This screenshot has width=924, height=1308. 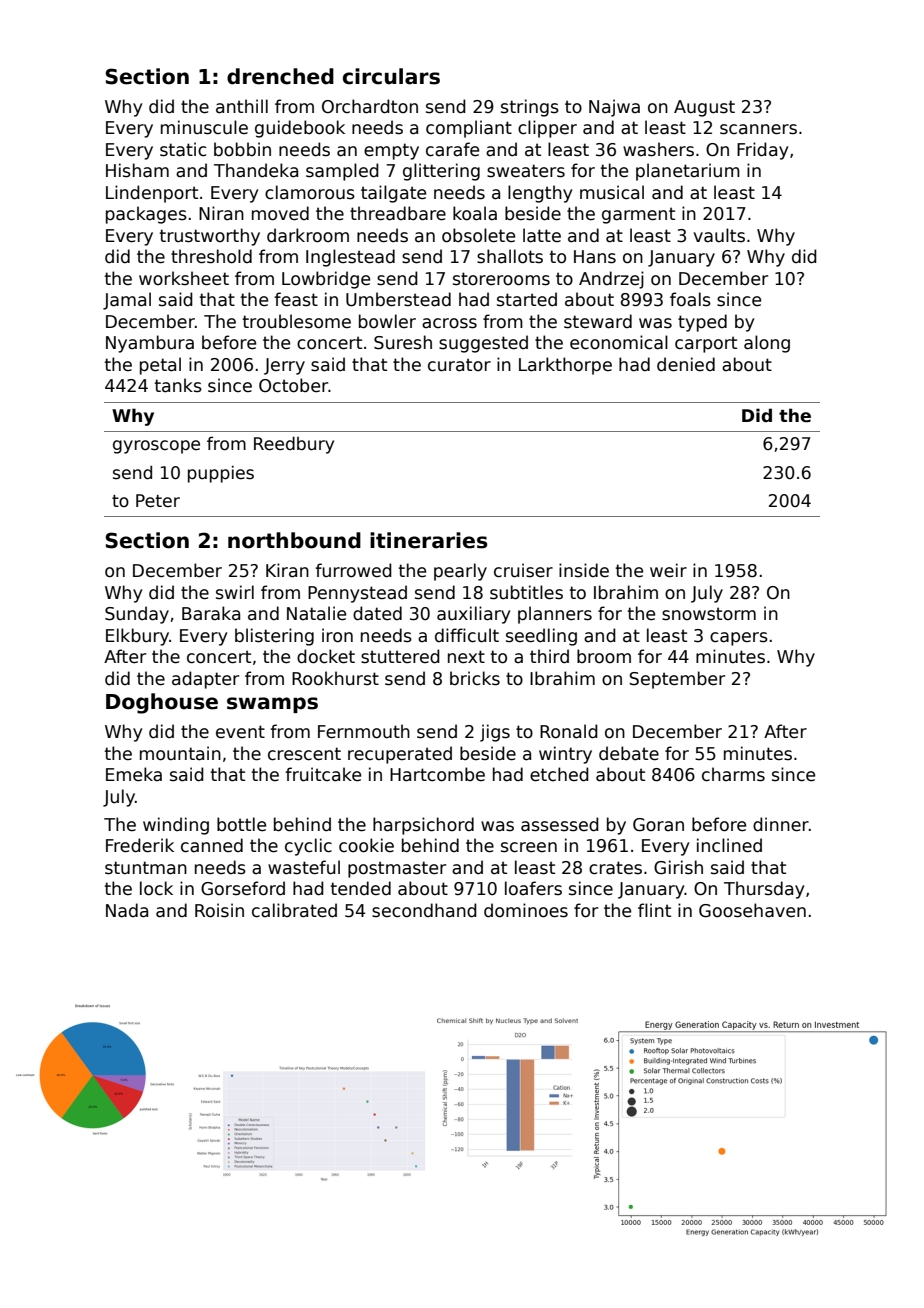 I want to click on adapter, so click(x=205, y=680).
